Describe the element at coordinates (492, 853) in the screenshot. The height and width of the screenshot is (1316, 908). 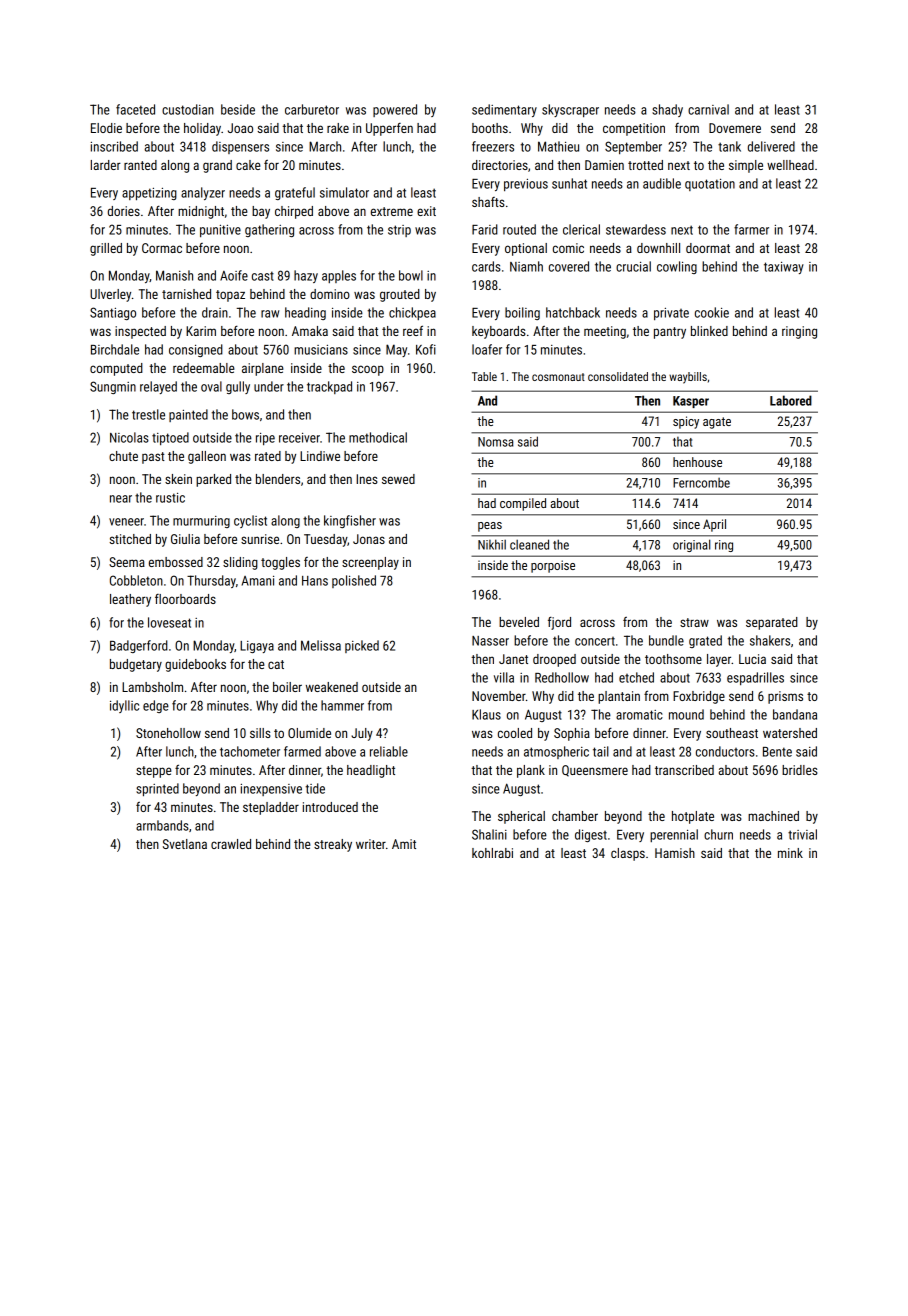
I see `kohlrabi` at that location.
